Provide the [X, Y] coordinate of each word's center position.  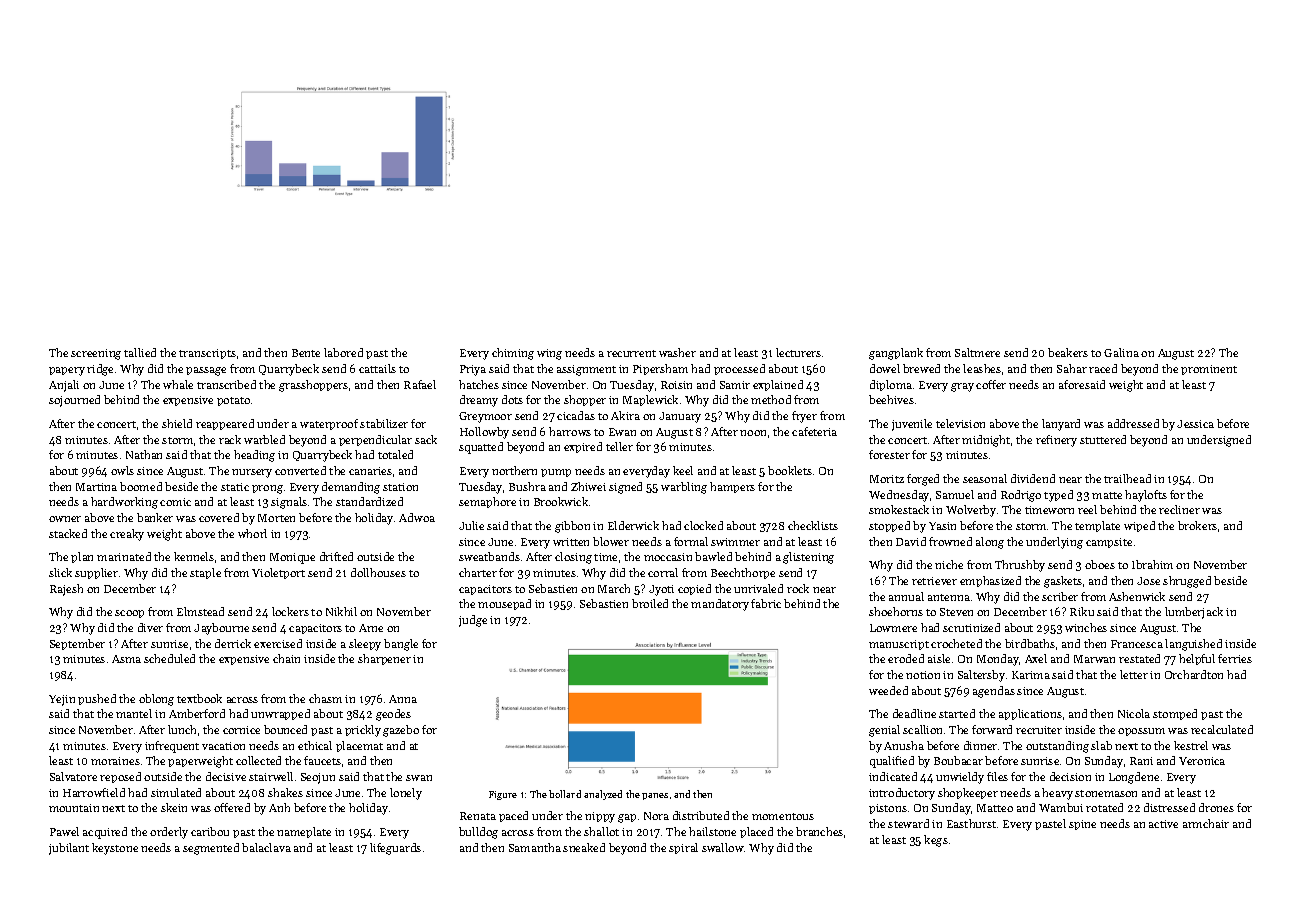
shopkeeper [968, 793]
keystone [115, 849]
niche [949, 564]
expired [583, 447]
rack [230, 439]
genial [884, 731]
